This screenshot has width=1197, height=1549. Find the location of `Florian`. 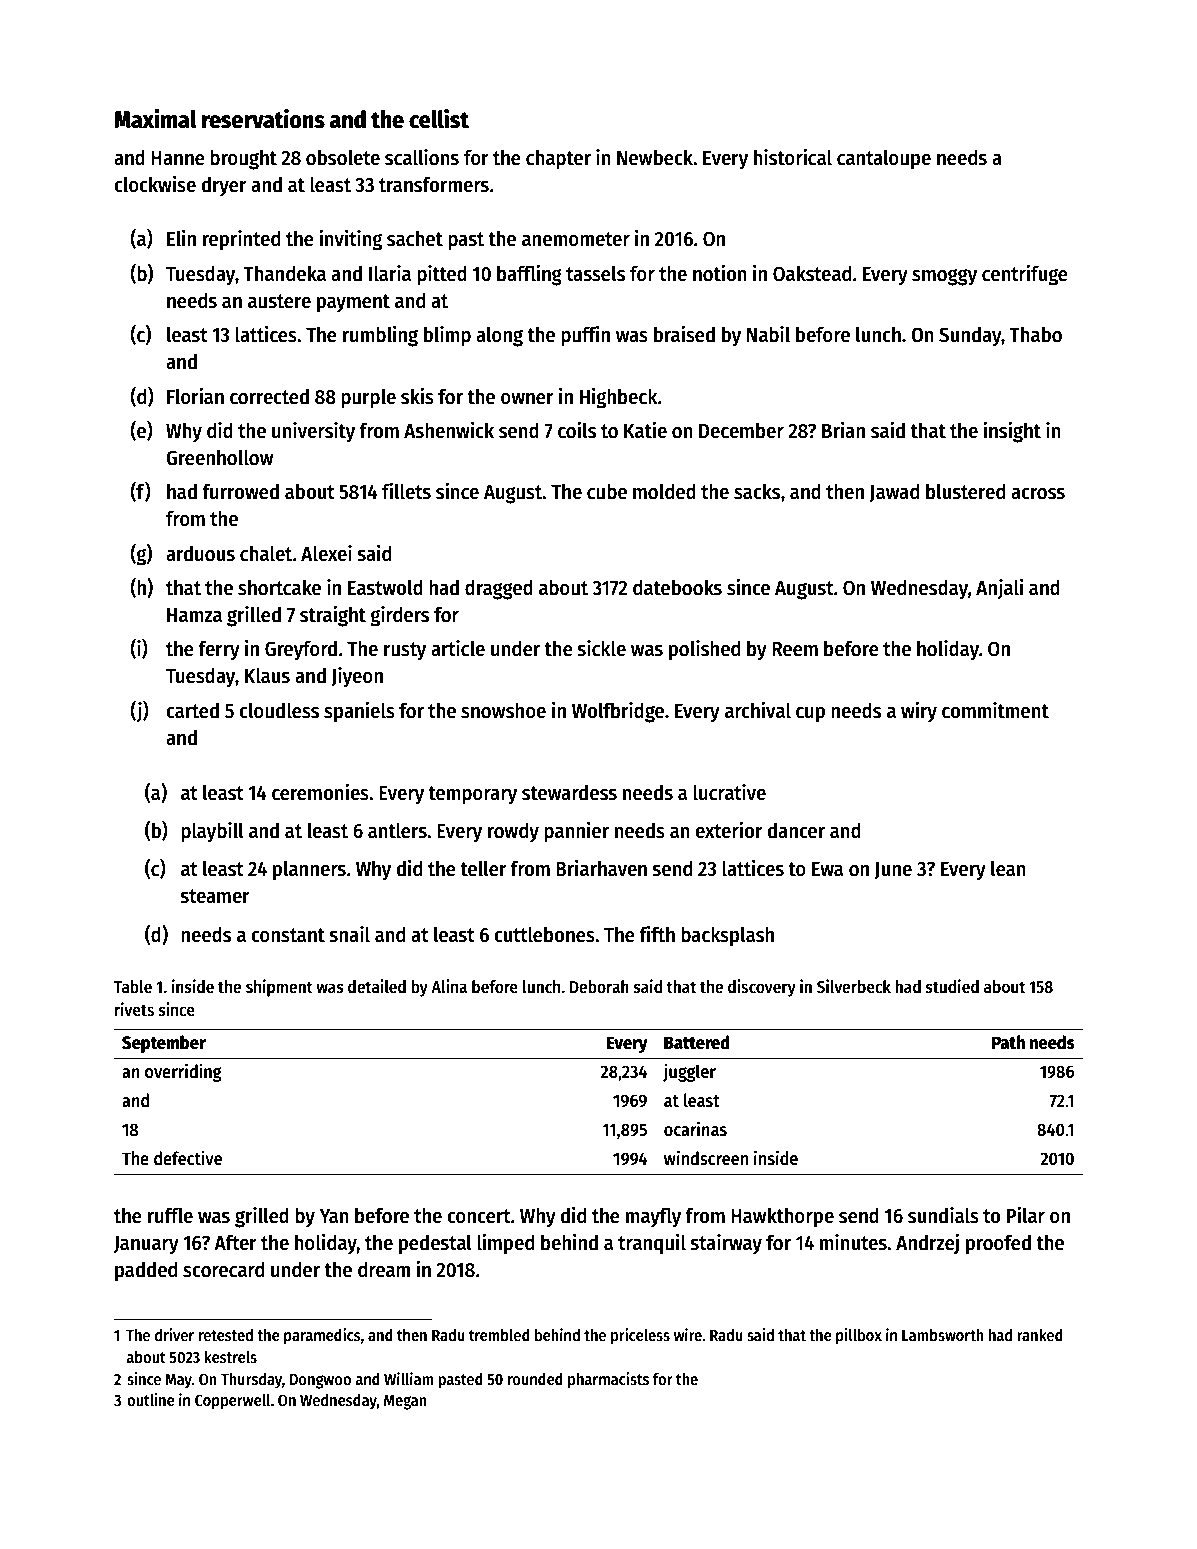

Florian is located at coordinates (195, 396).
